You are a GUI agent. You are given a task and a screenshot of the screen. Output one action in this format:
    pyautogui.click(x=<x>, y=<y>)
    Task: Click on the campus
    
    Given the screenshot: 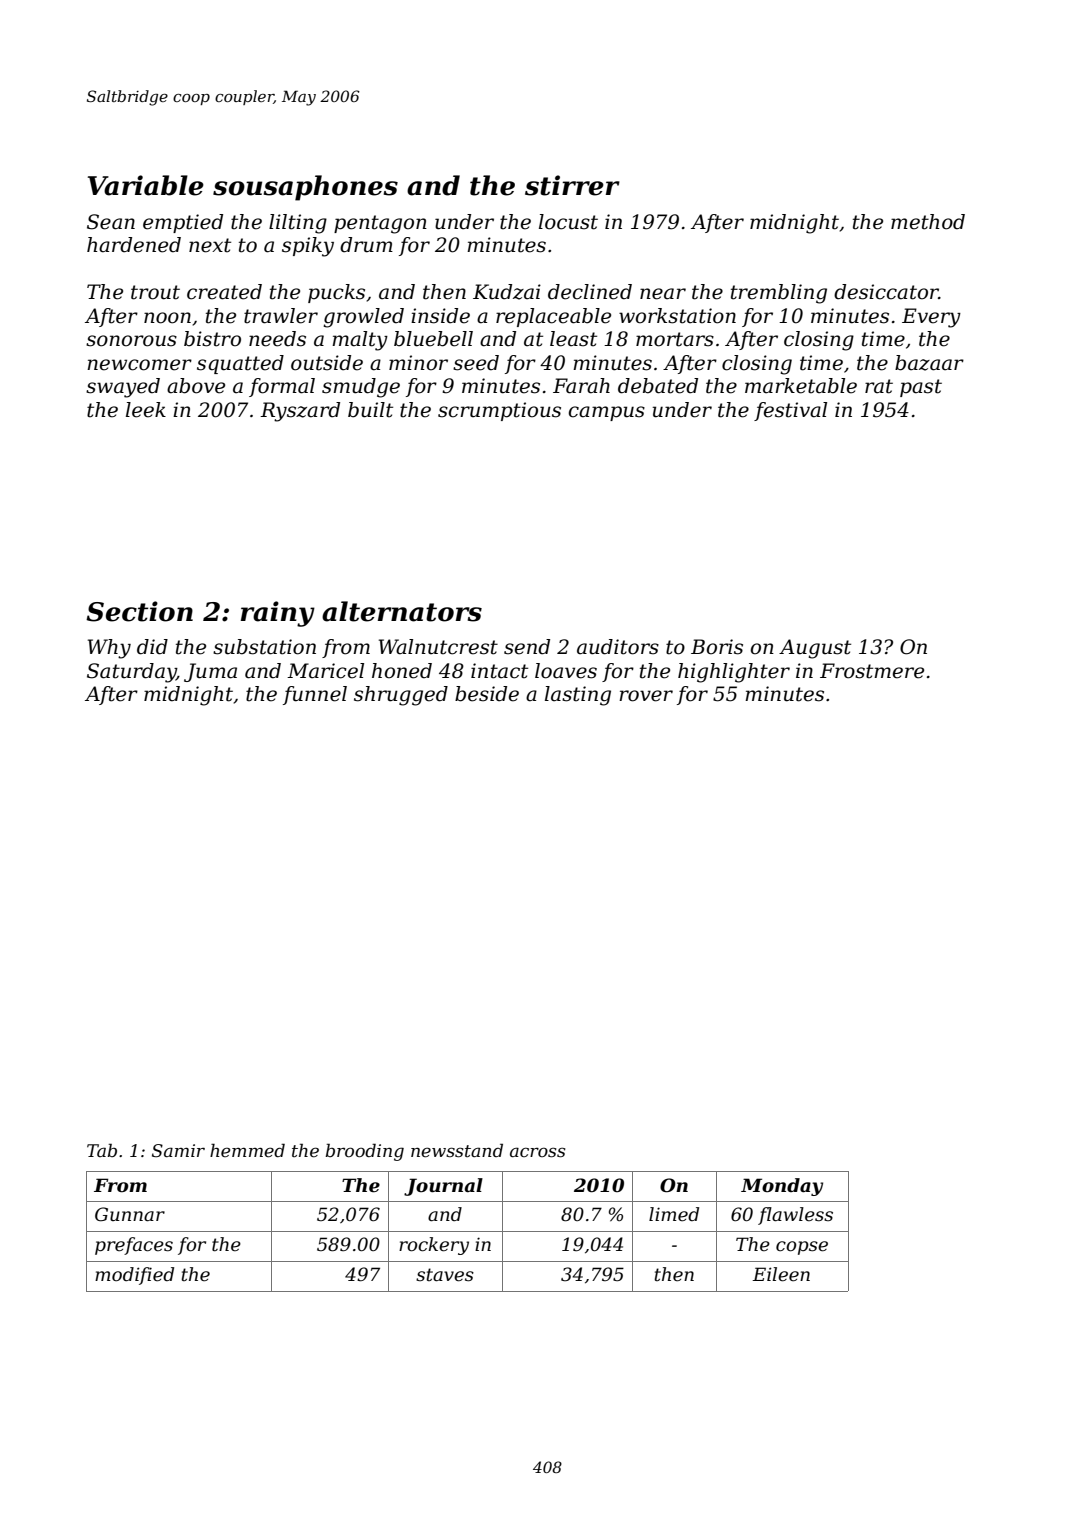 What is the action you would take?
    pyautogui.click(x=607, y=413)
